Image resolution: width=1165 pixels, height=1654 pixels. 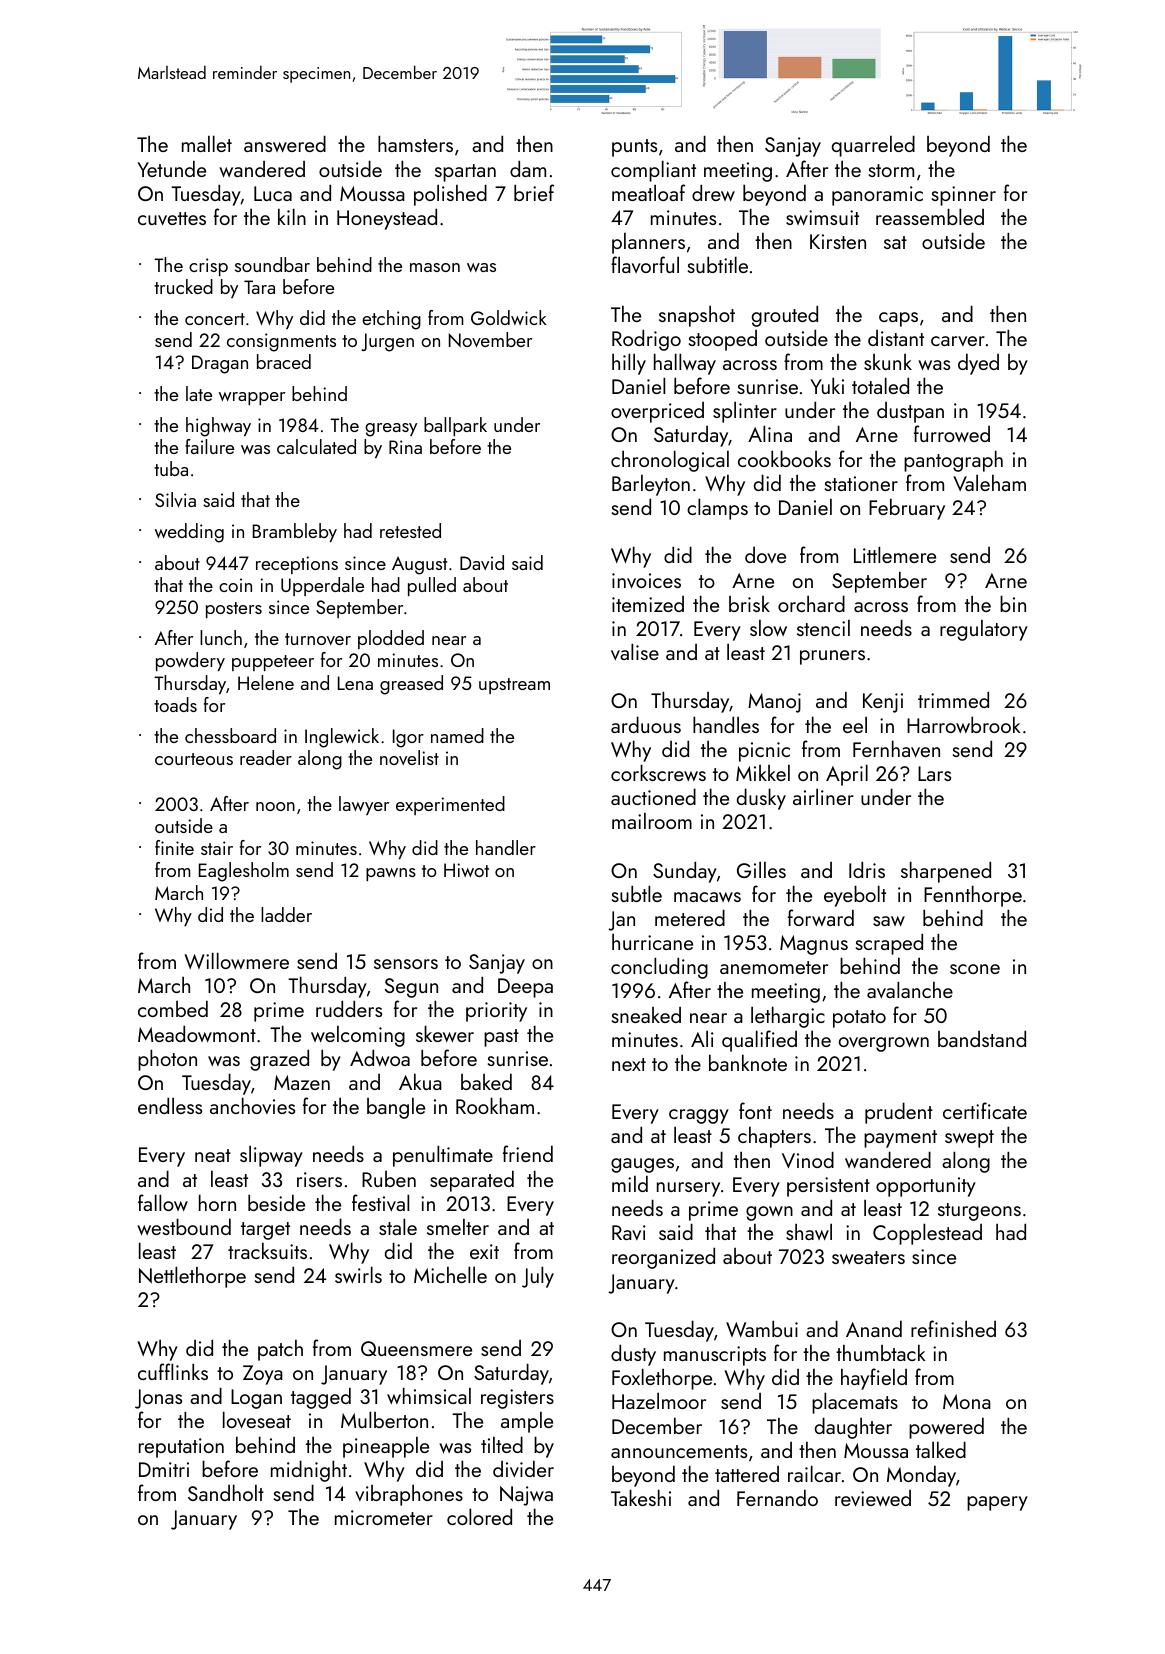 What do you see at coordinates (175, 704) in the image?
I see `toads` at bounding box center [175, 704].
